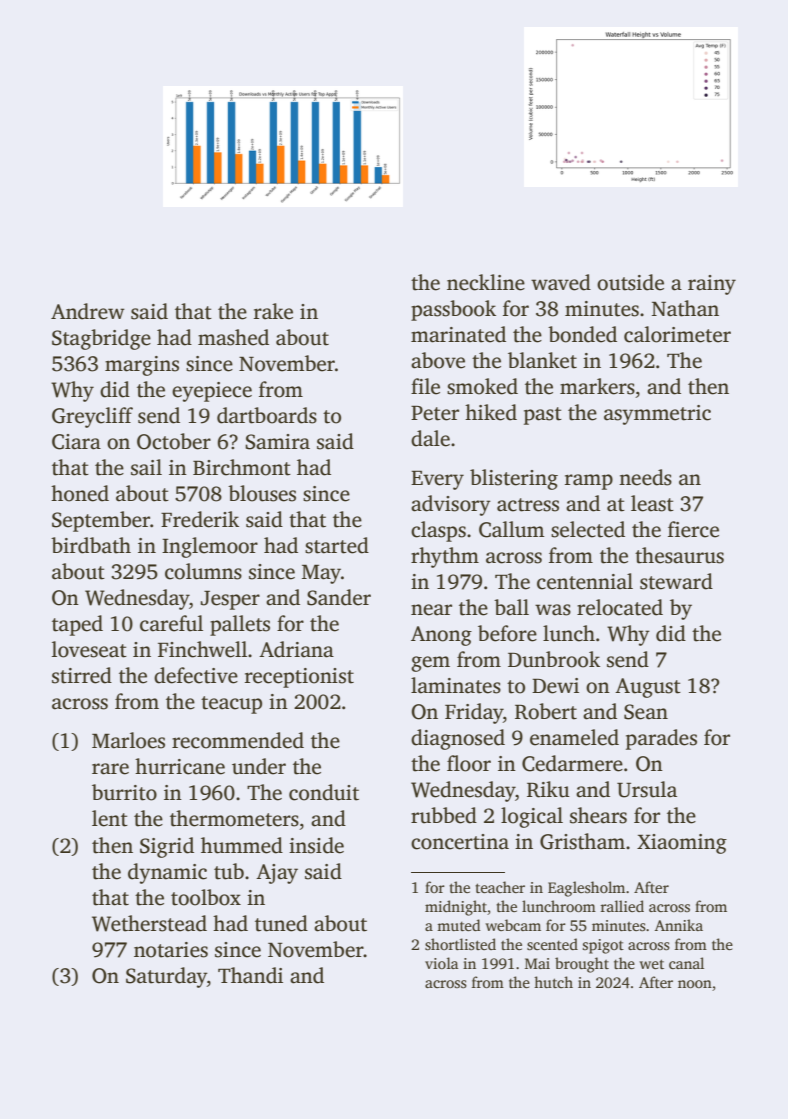 This document has height=1119, width=788. I want to click on viola, so click(441, 963).
